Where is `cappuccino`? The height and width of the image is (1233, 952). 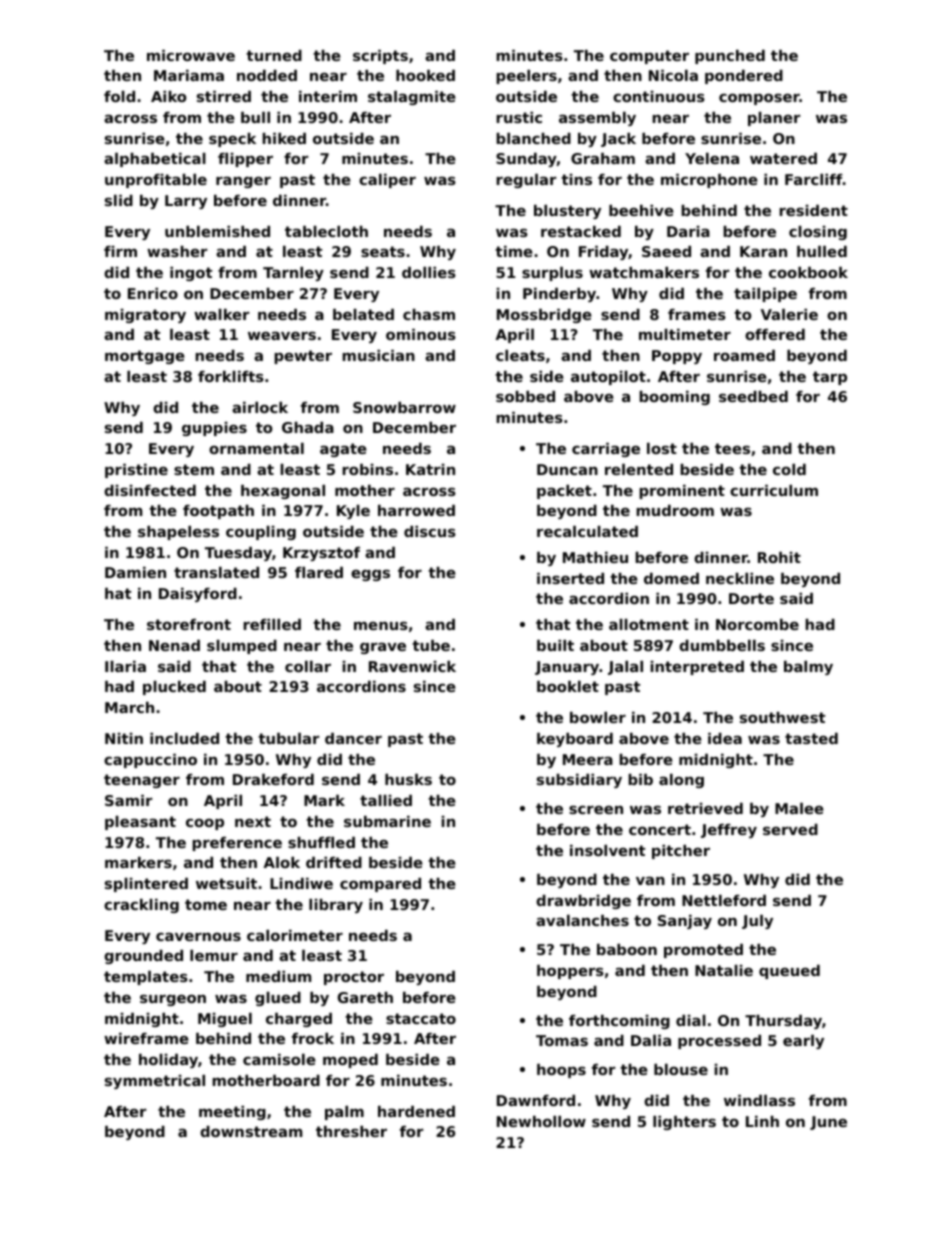 cappuccino is located at coordinates (150, 761).
